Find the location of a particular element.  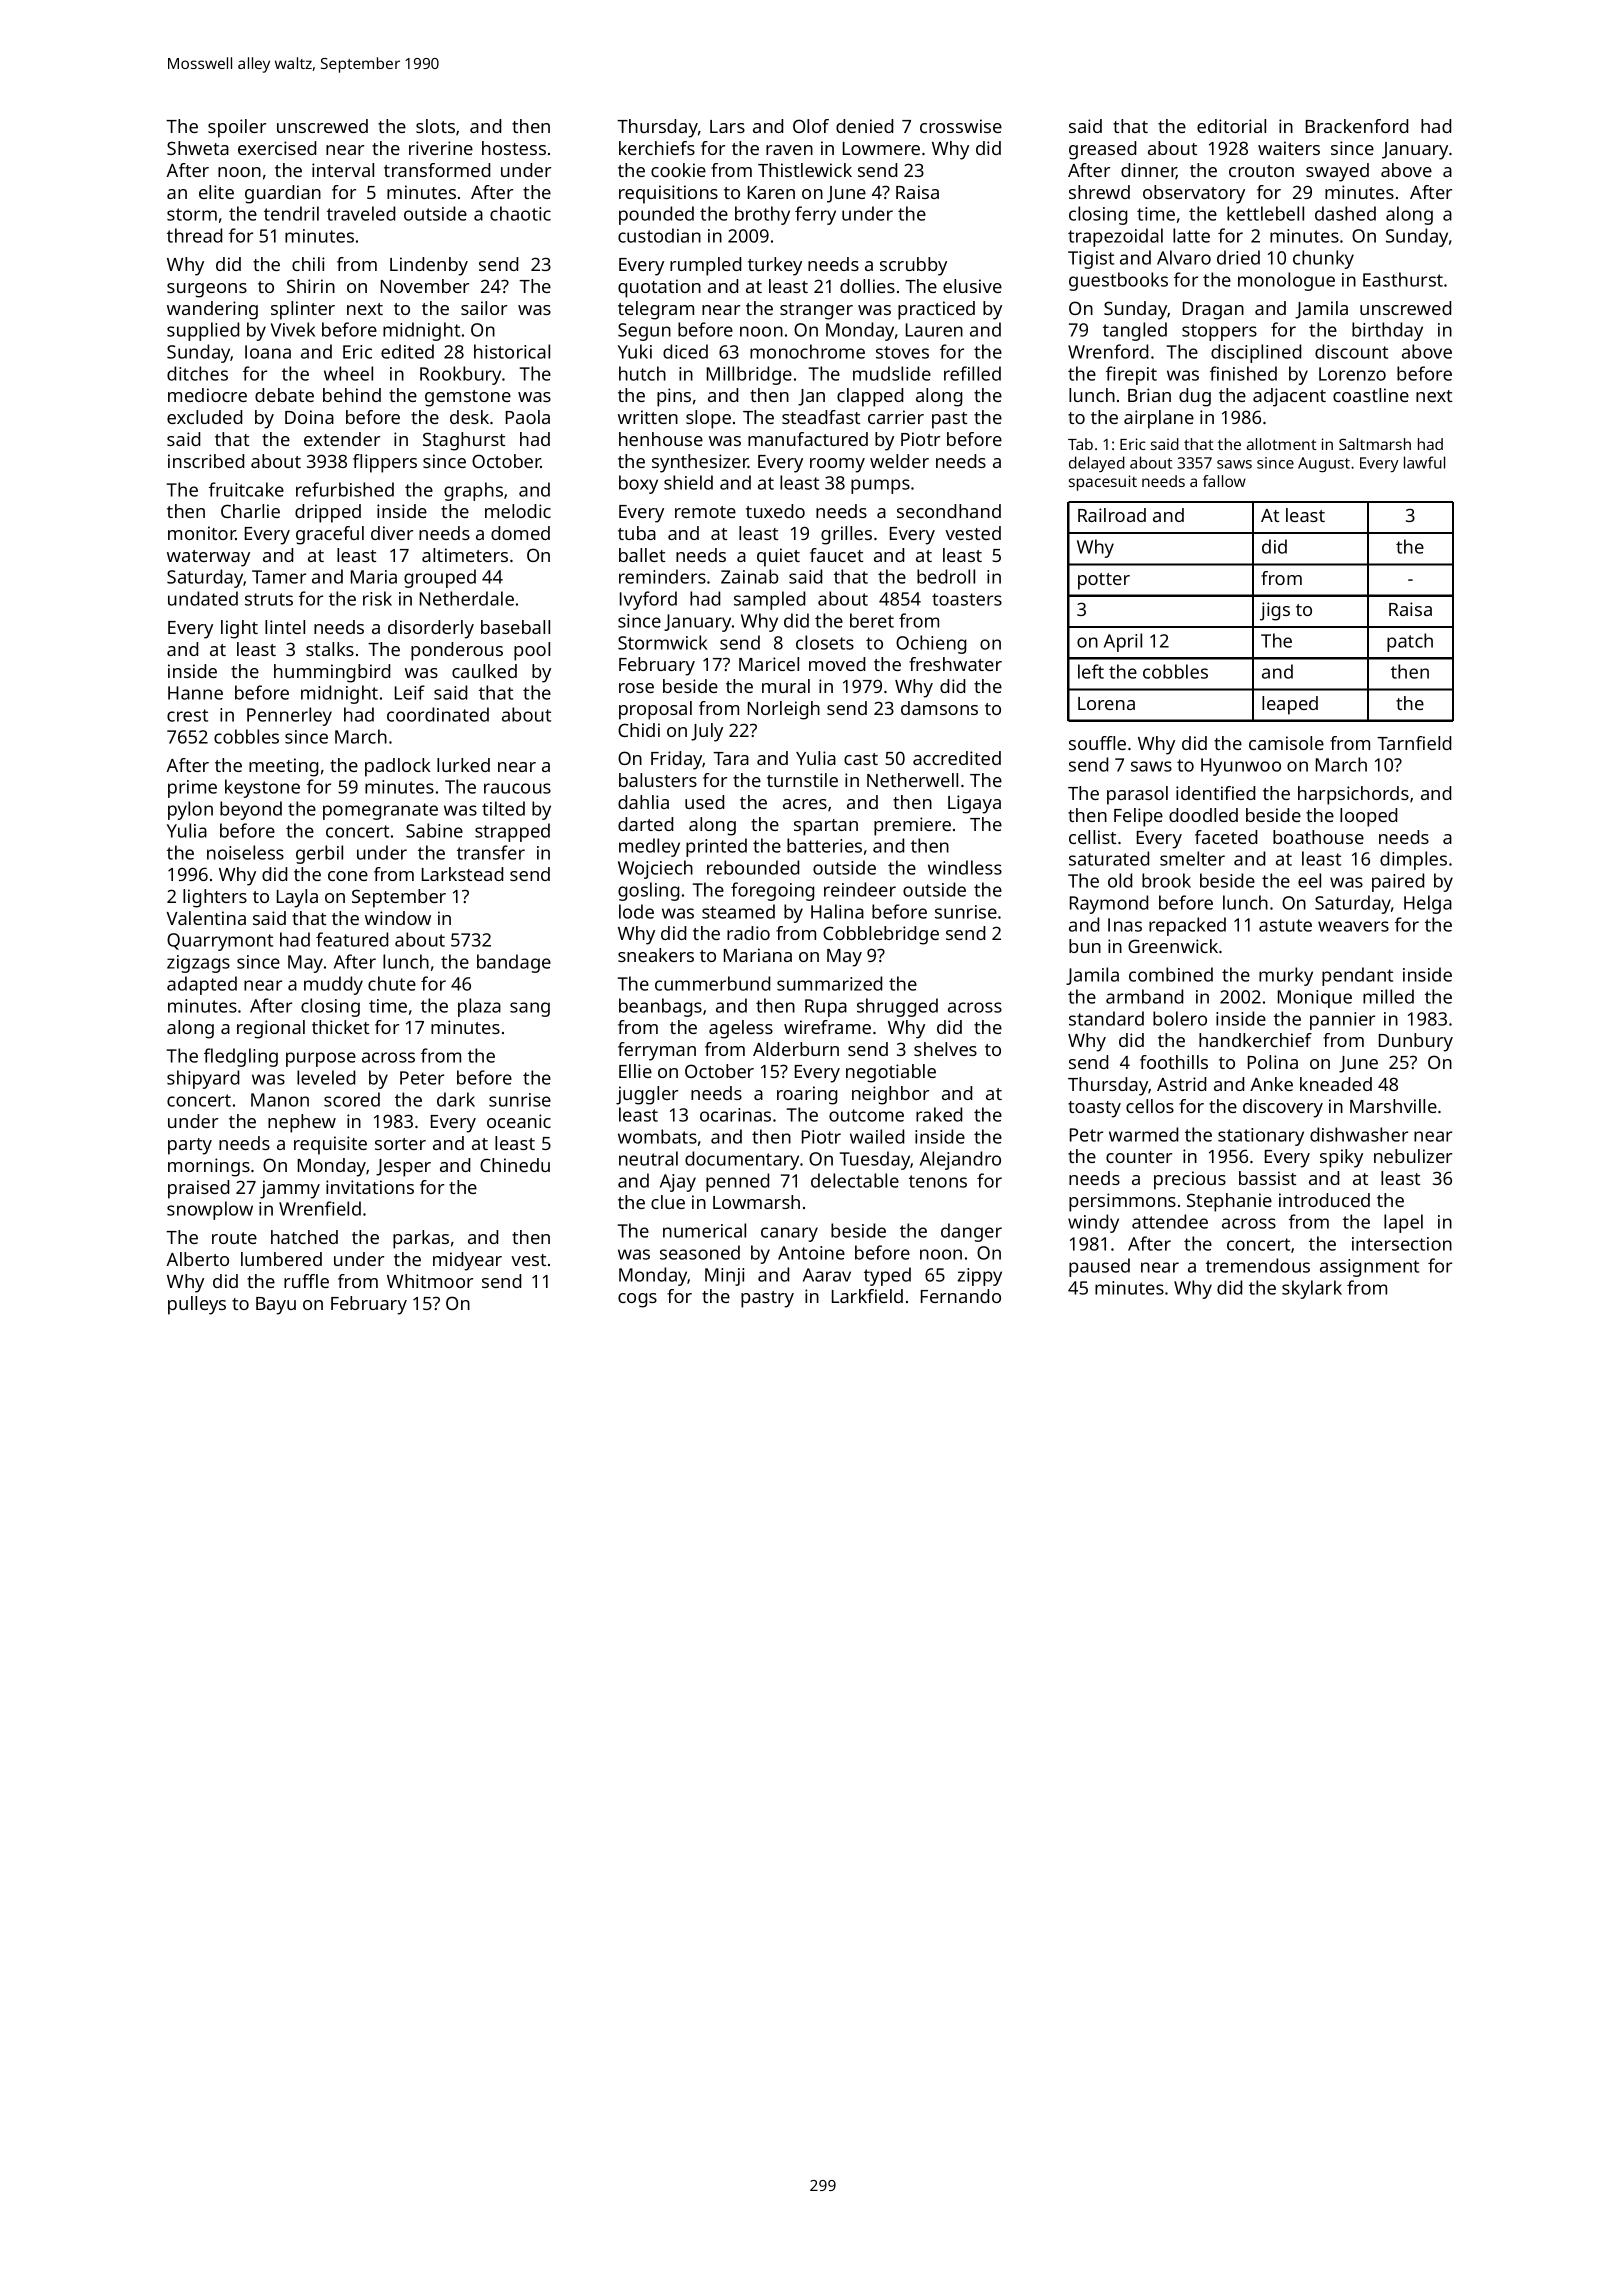

fallow is located at coordinates (1224, 481).
